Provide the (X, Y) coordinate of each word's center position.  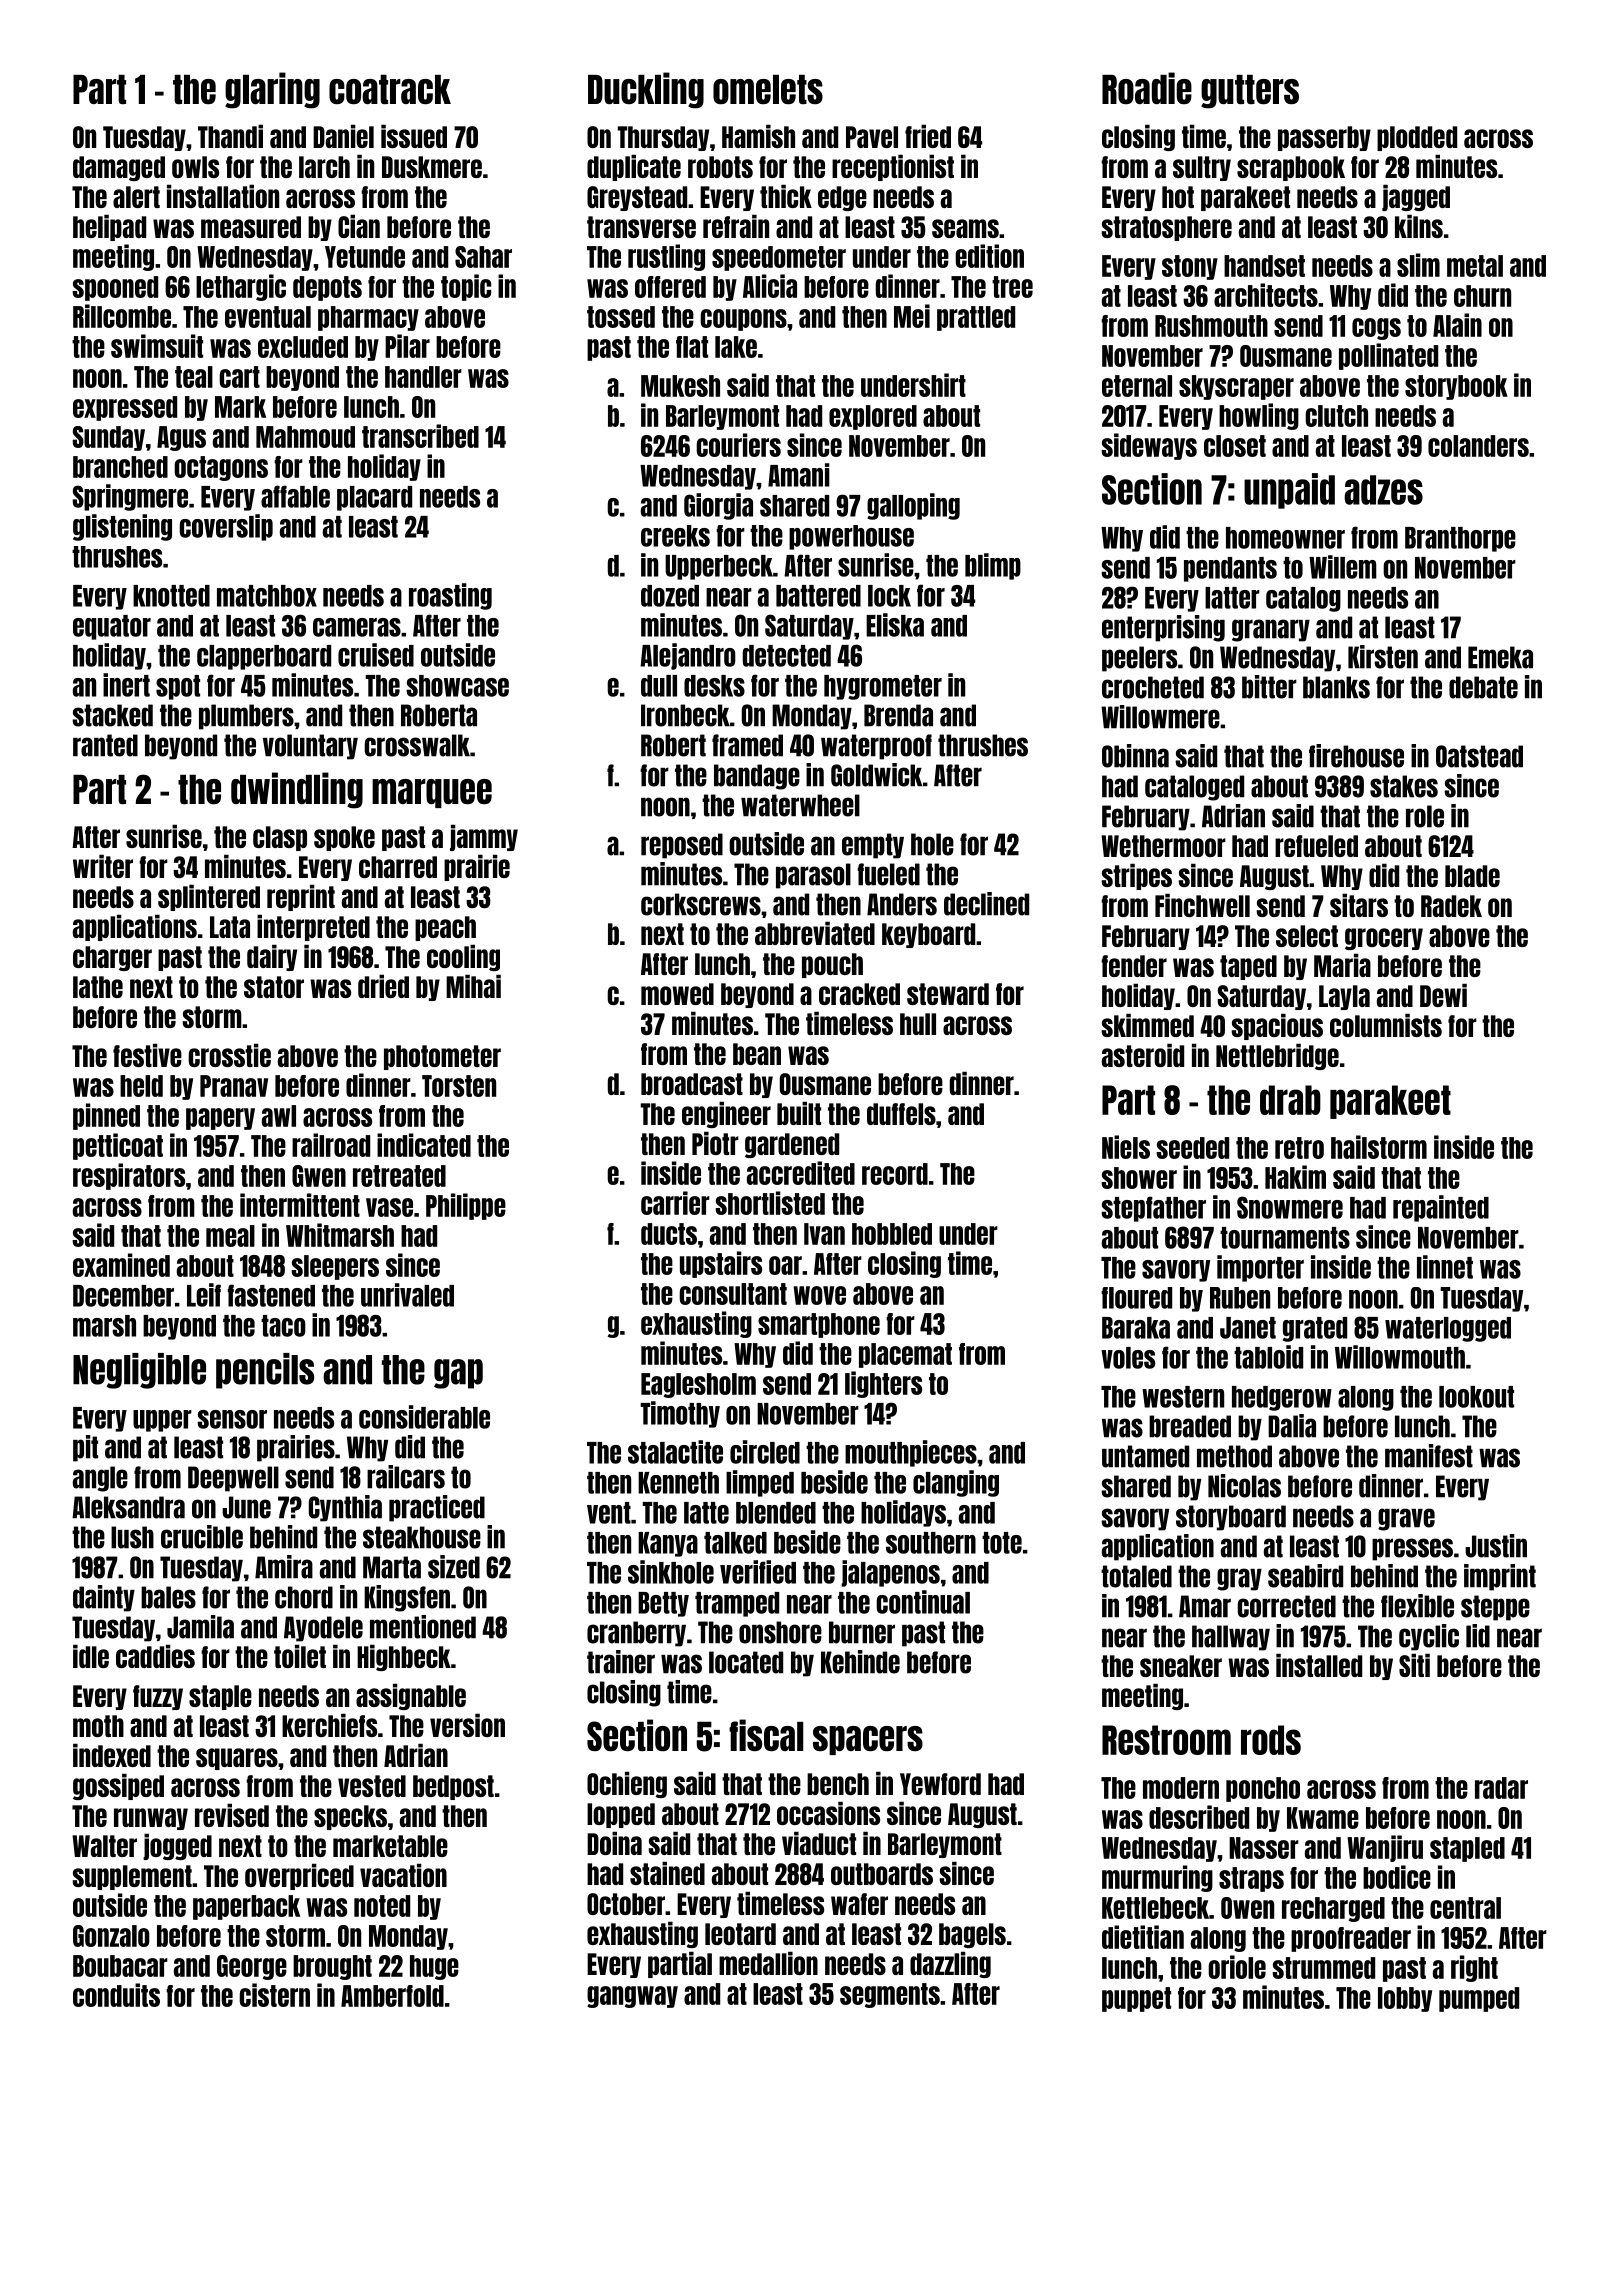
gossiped (118, 1786)
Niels (1126, 1147)
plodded (1417, 138)
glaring (272, 90)
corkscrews (701, 904)
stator (274, 987)
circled (765, 1452)
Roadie (1147, 88)
